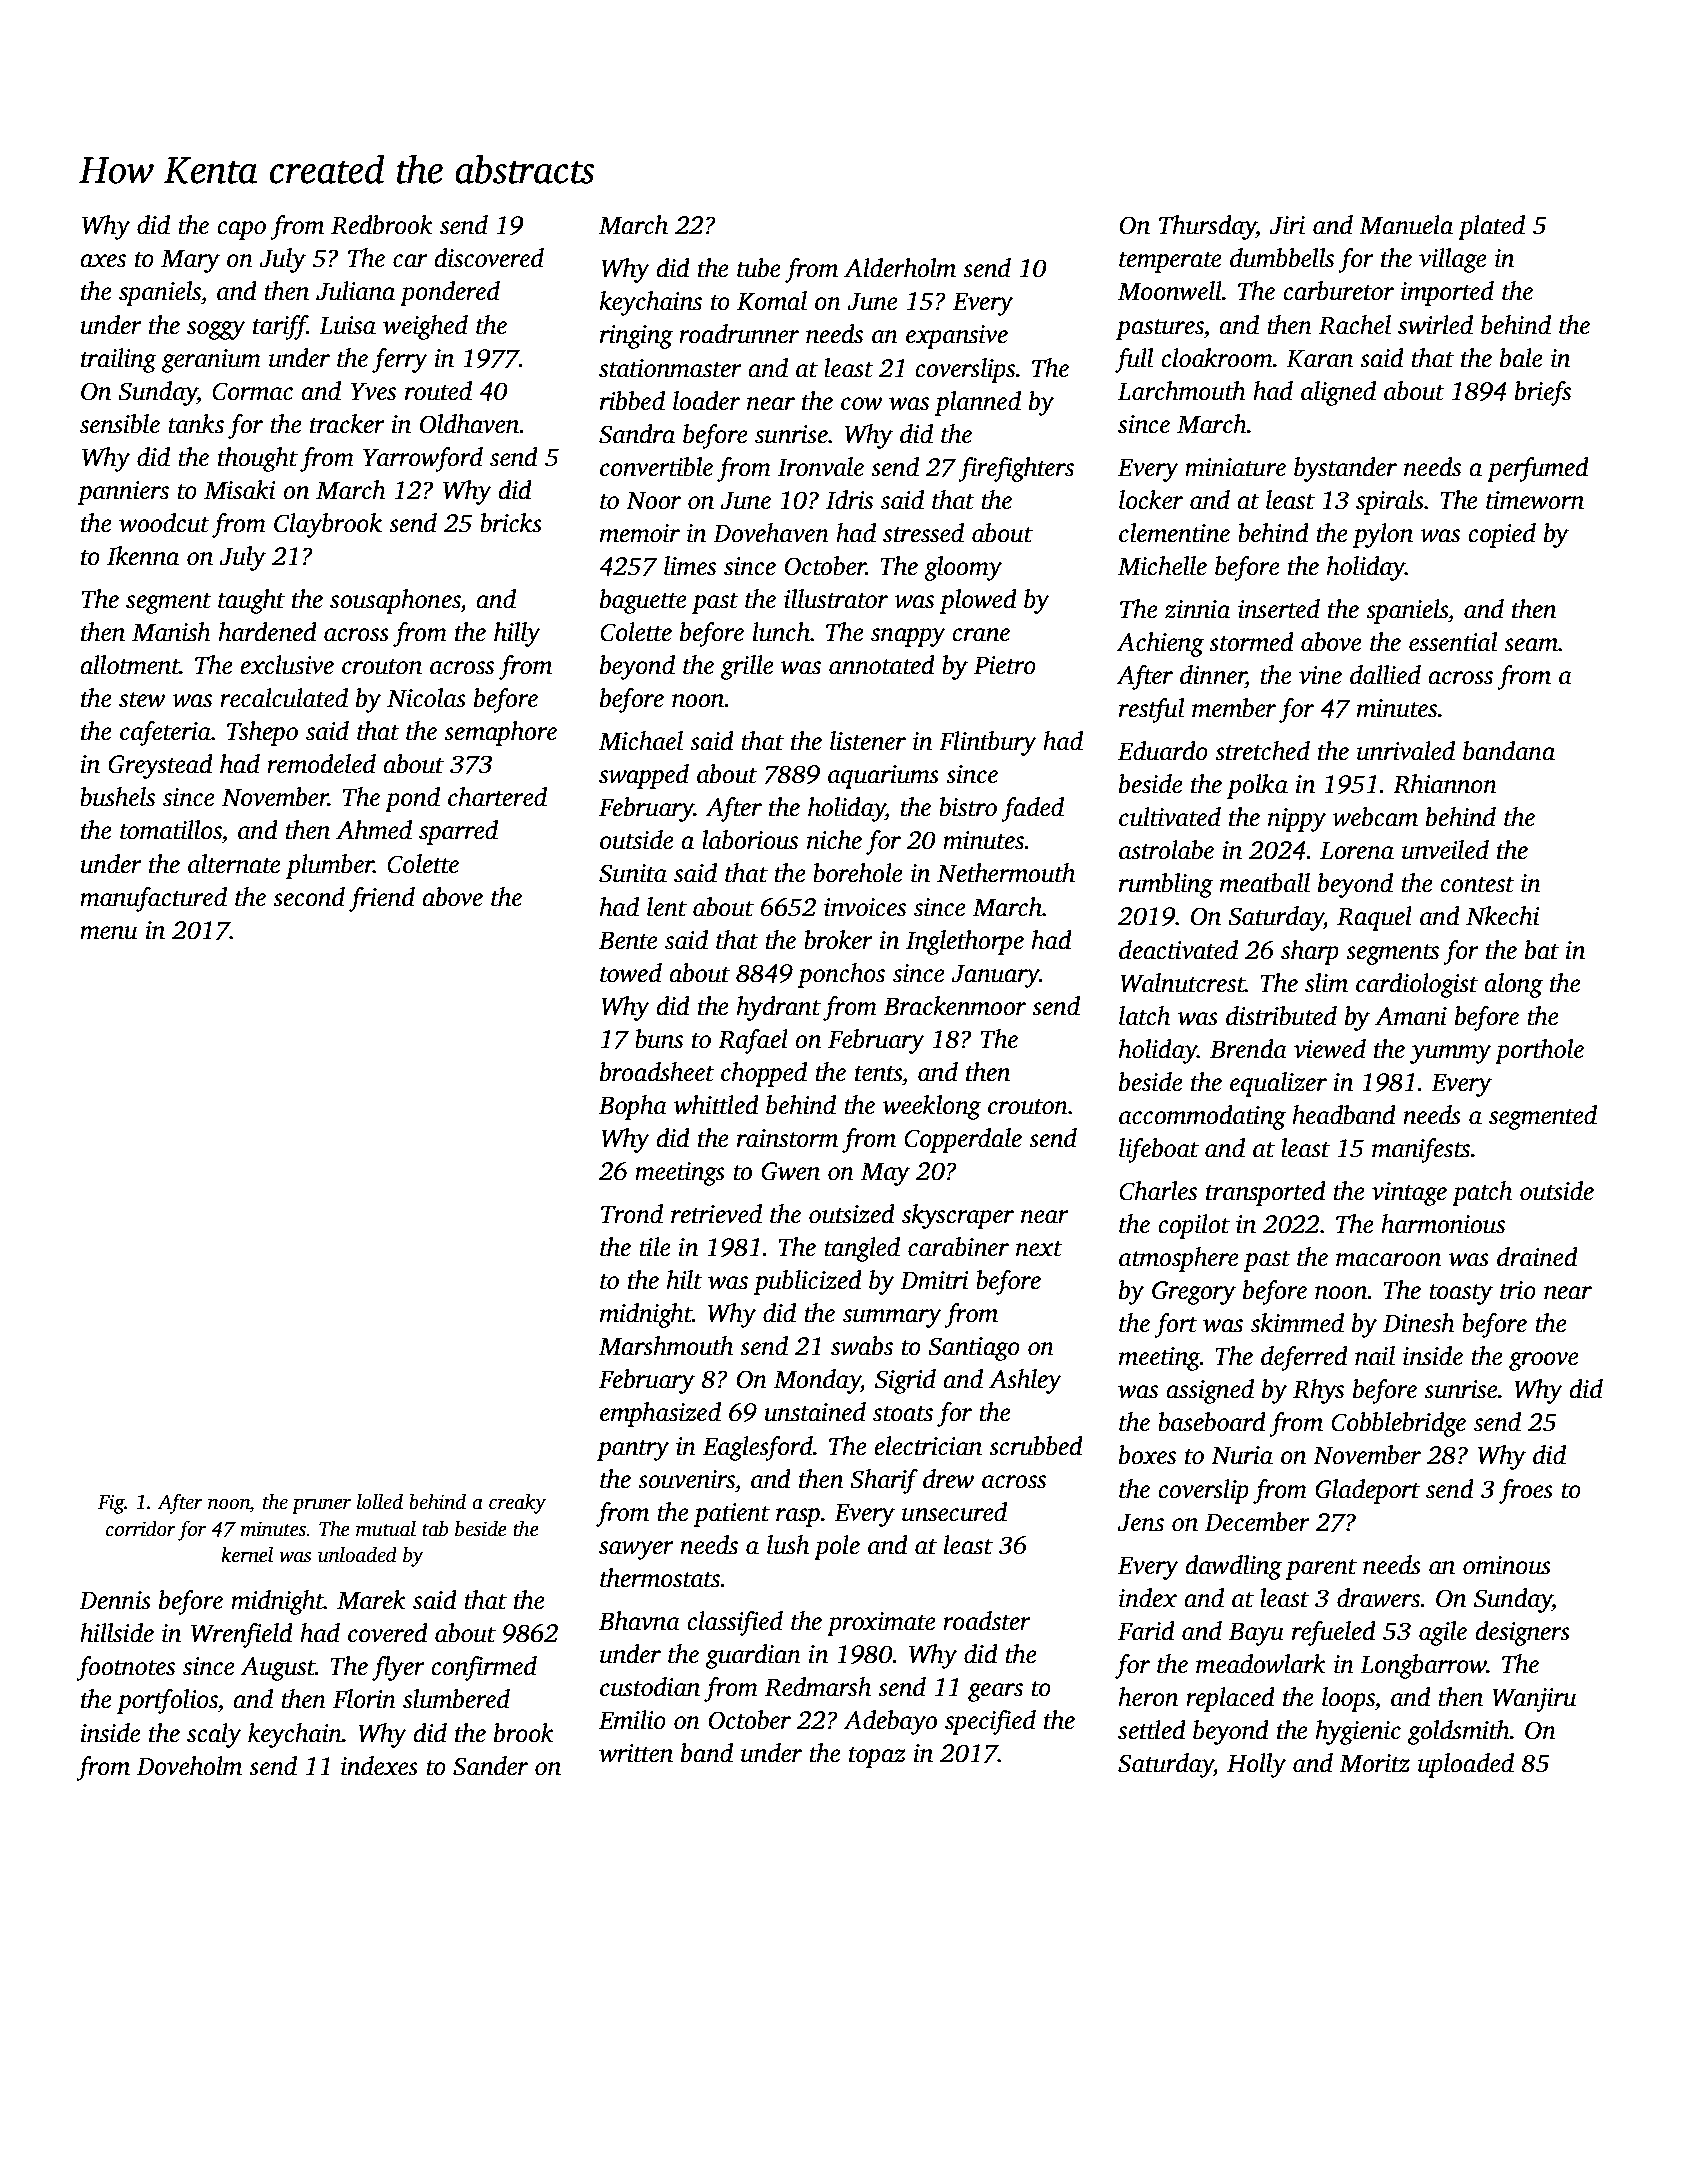 The width and height of the document is (1683, 2178). What do you see at coordinates (382, 899) in the document?
I see `friend` at bounding box center [382, 899].
